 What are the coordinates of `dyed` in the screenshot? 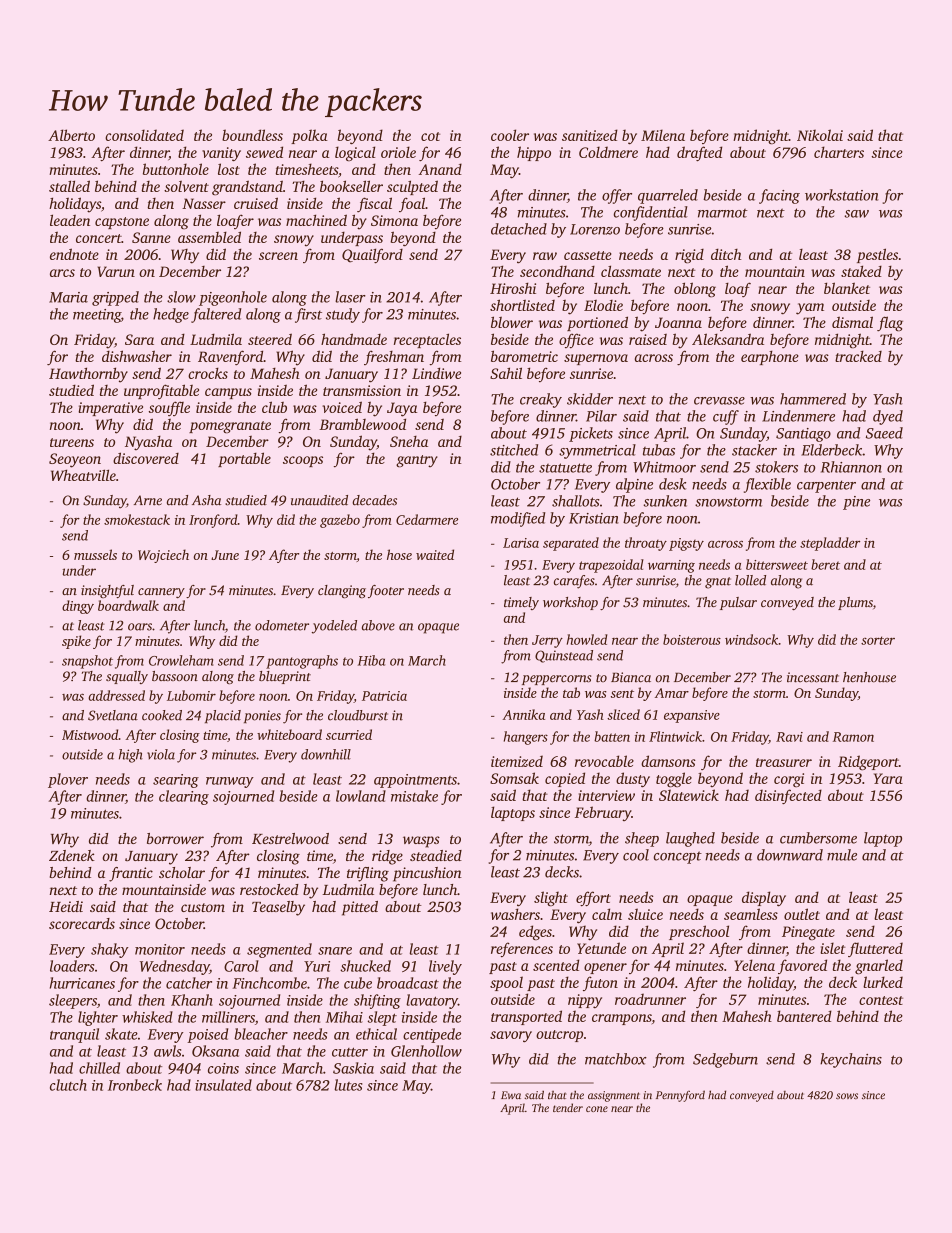 It's located at (888, 417).
